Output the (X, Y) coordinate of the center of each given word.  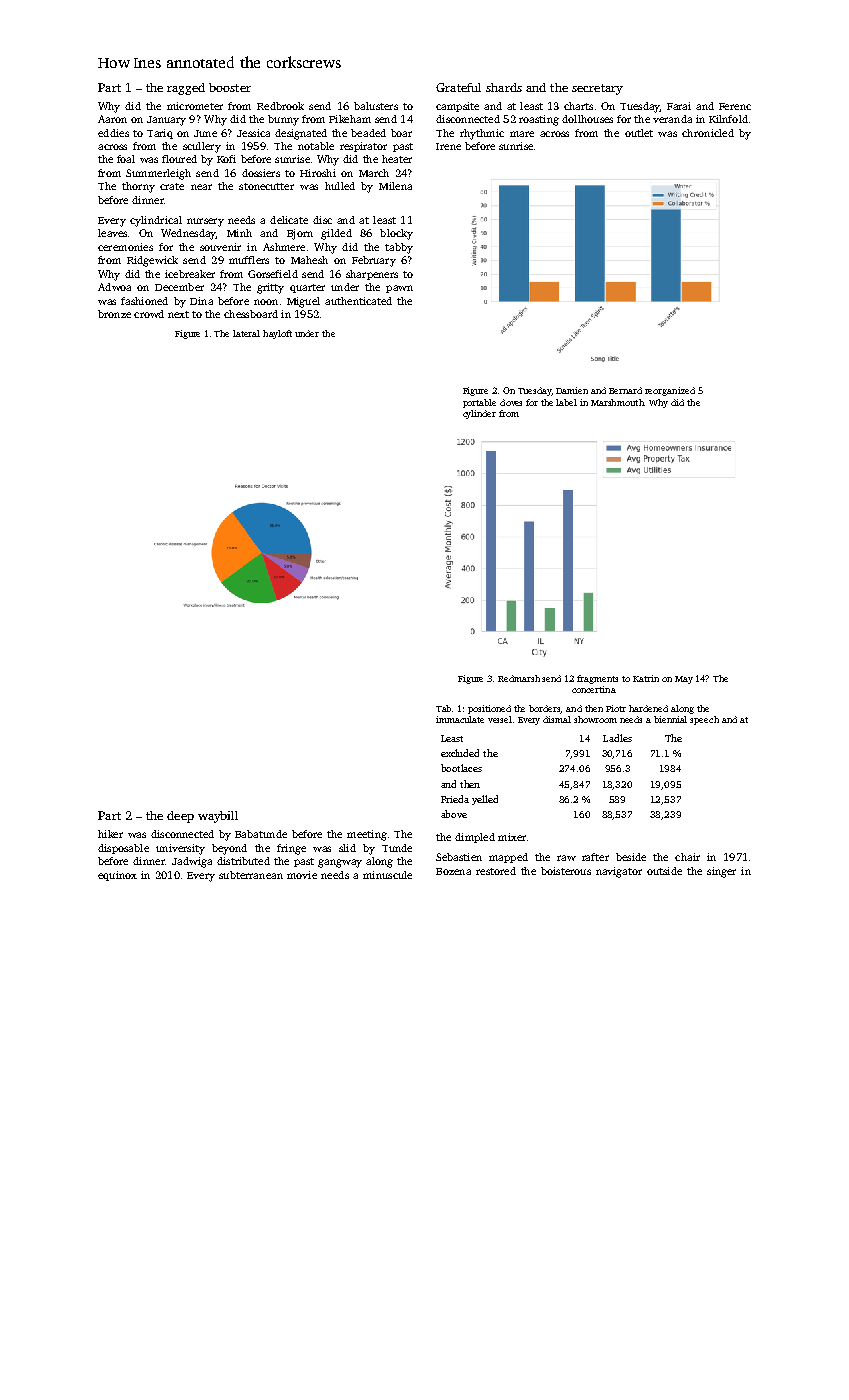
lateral (246, 333)
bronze (114, 314)
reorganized (670, 391)
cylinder (479, 414)
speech (704, 720)
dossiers (261, 173)
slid (347, 848)
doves (511, 402)
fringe (291, 849)
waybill (218, 817)
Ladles (617, 738)
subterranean (251, 875)
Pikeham (350, 119)
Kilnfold (728, 119)
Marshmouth (617, 402)
